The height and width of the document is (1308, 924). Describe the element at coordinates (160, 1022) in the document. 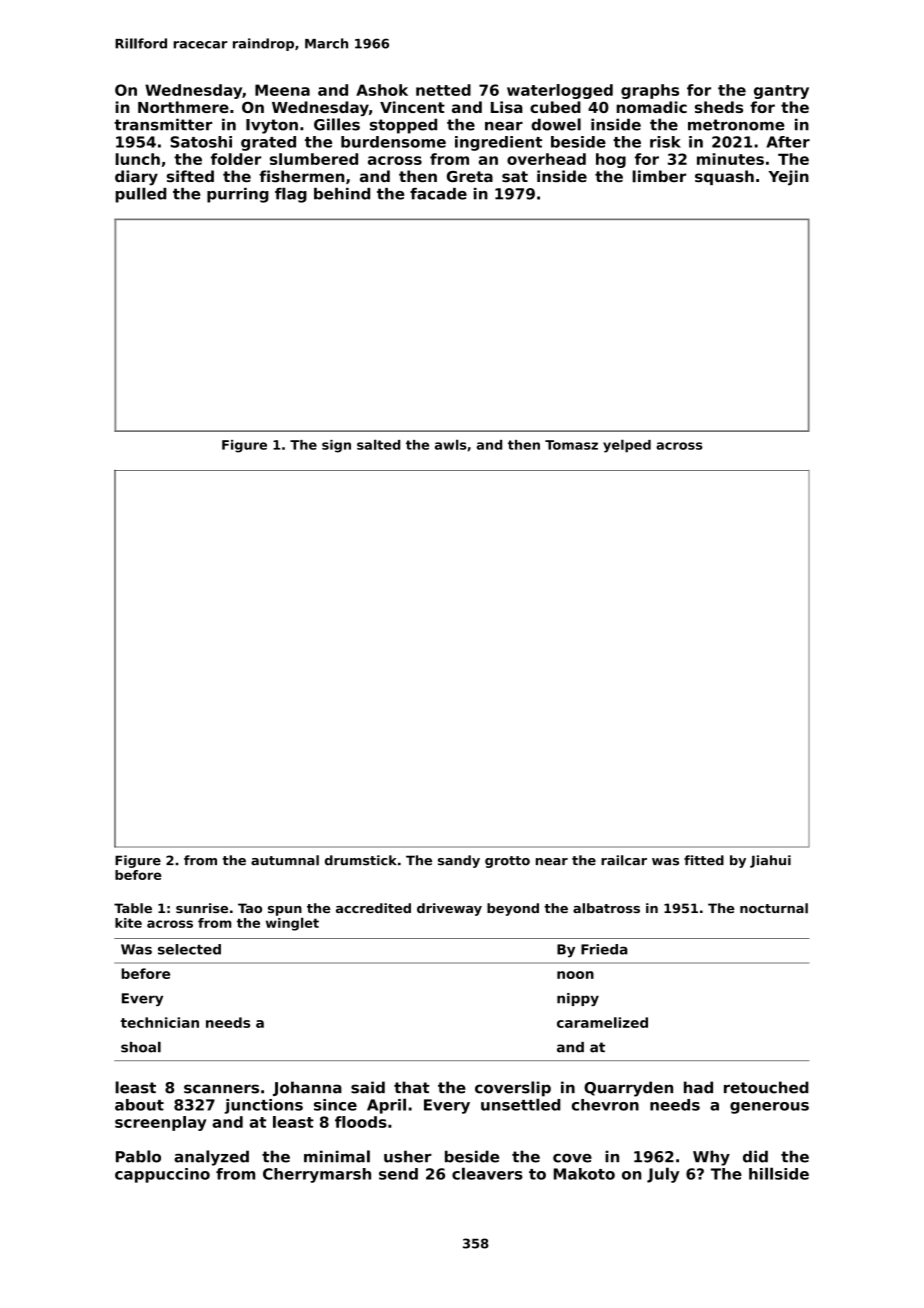

I see `technician` at that location.
